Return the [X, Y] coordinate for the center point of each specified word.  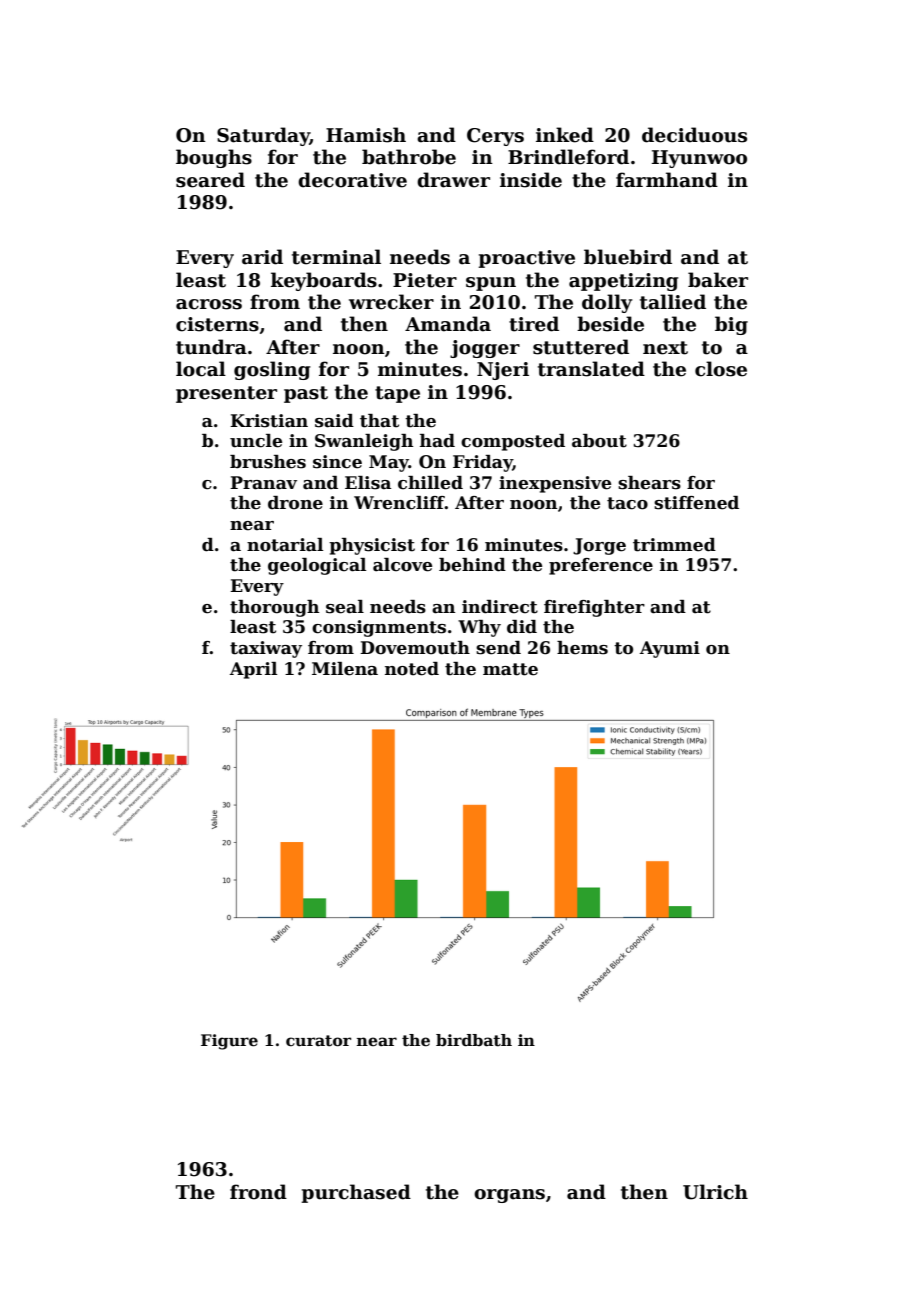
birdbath [474, 1040]
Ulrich [715, 1192]
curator [318, 1041]
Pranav [263, 483]
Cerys [495, 137]
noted [412, 669]
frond [258, 1192]
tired [534, 324]
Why [479, 628]
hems [582, 648]
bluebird [628, 257]
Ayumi [670, 649]
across [209, 304]
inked [565, 135]
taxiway [266, 649]
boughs [214, 158]
